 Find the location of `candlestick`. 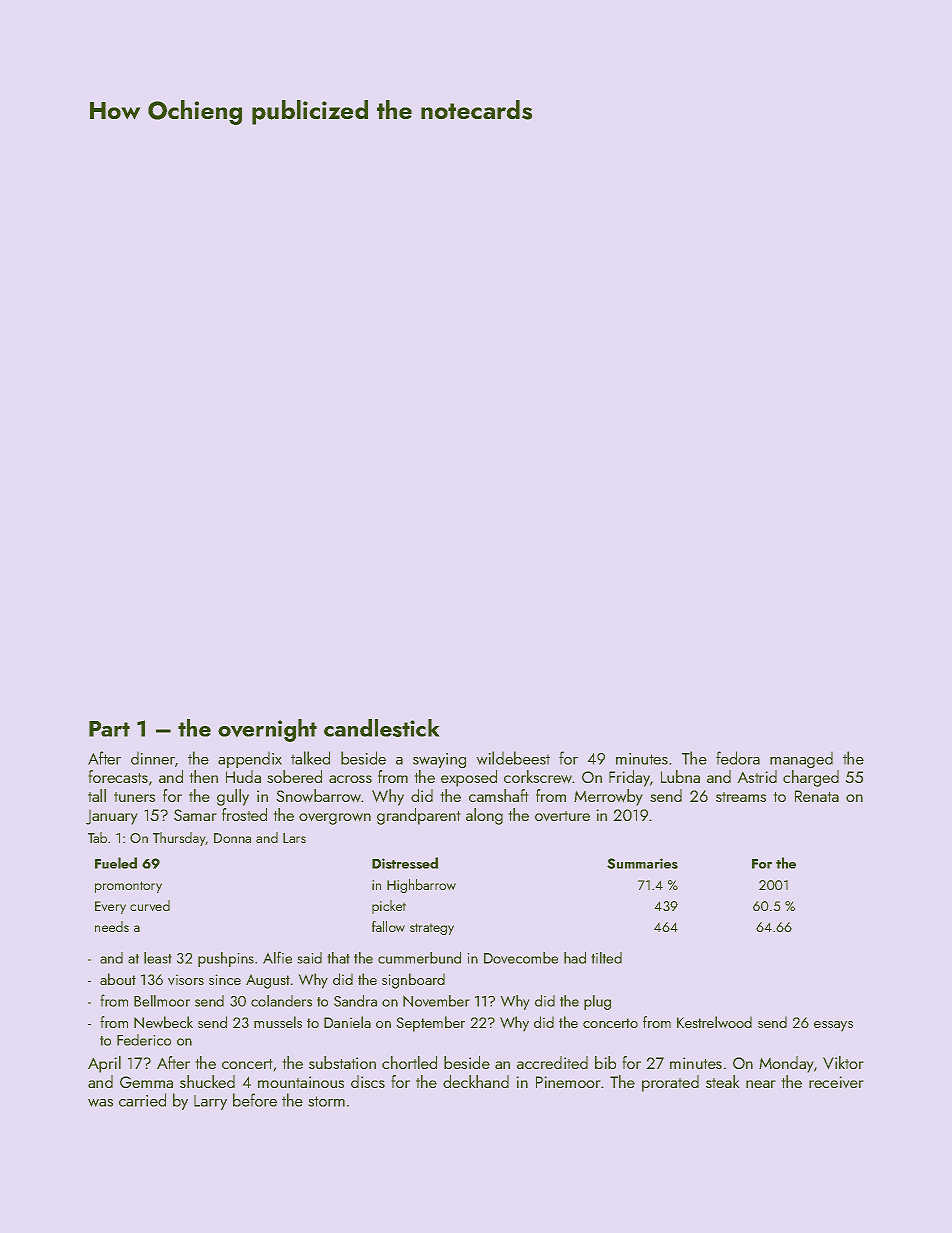

candlestick is located at coordinates (381, 728).
